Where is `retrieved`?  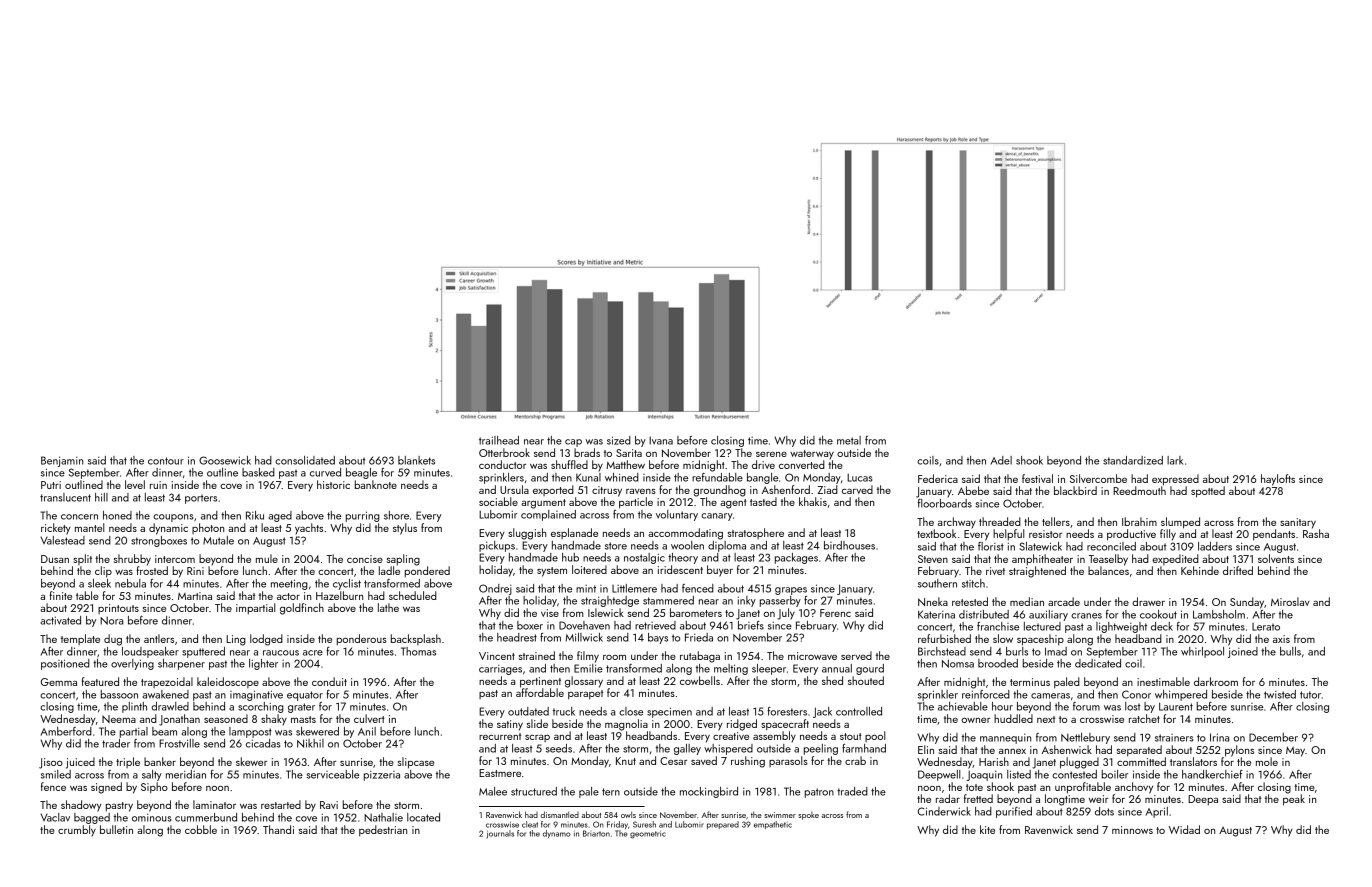
retrieved is located at coordinates (655, 625).
